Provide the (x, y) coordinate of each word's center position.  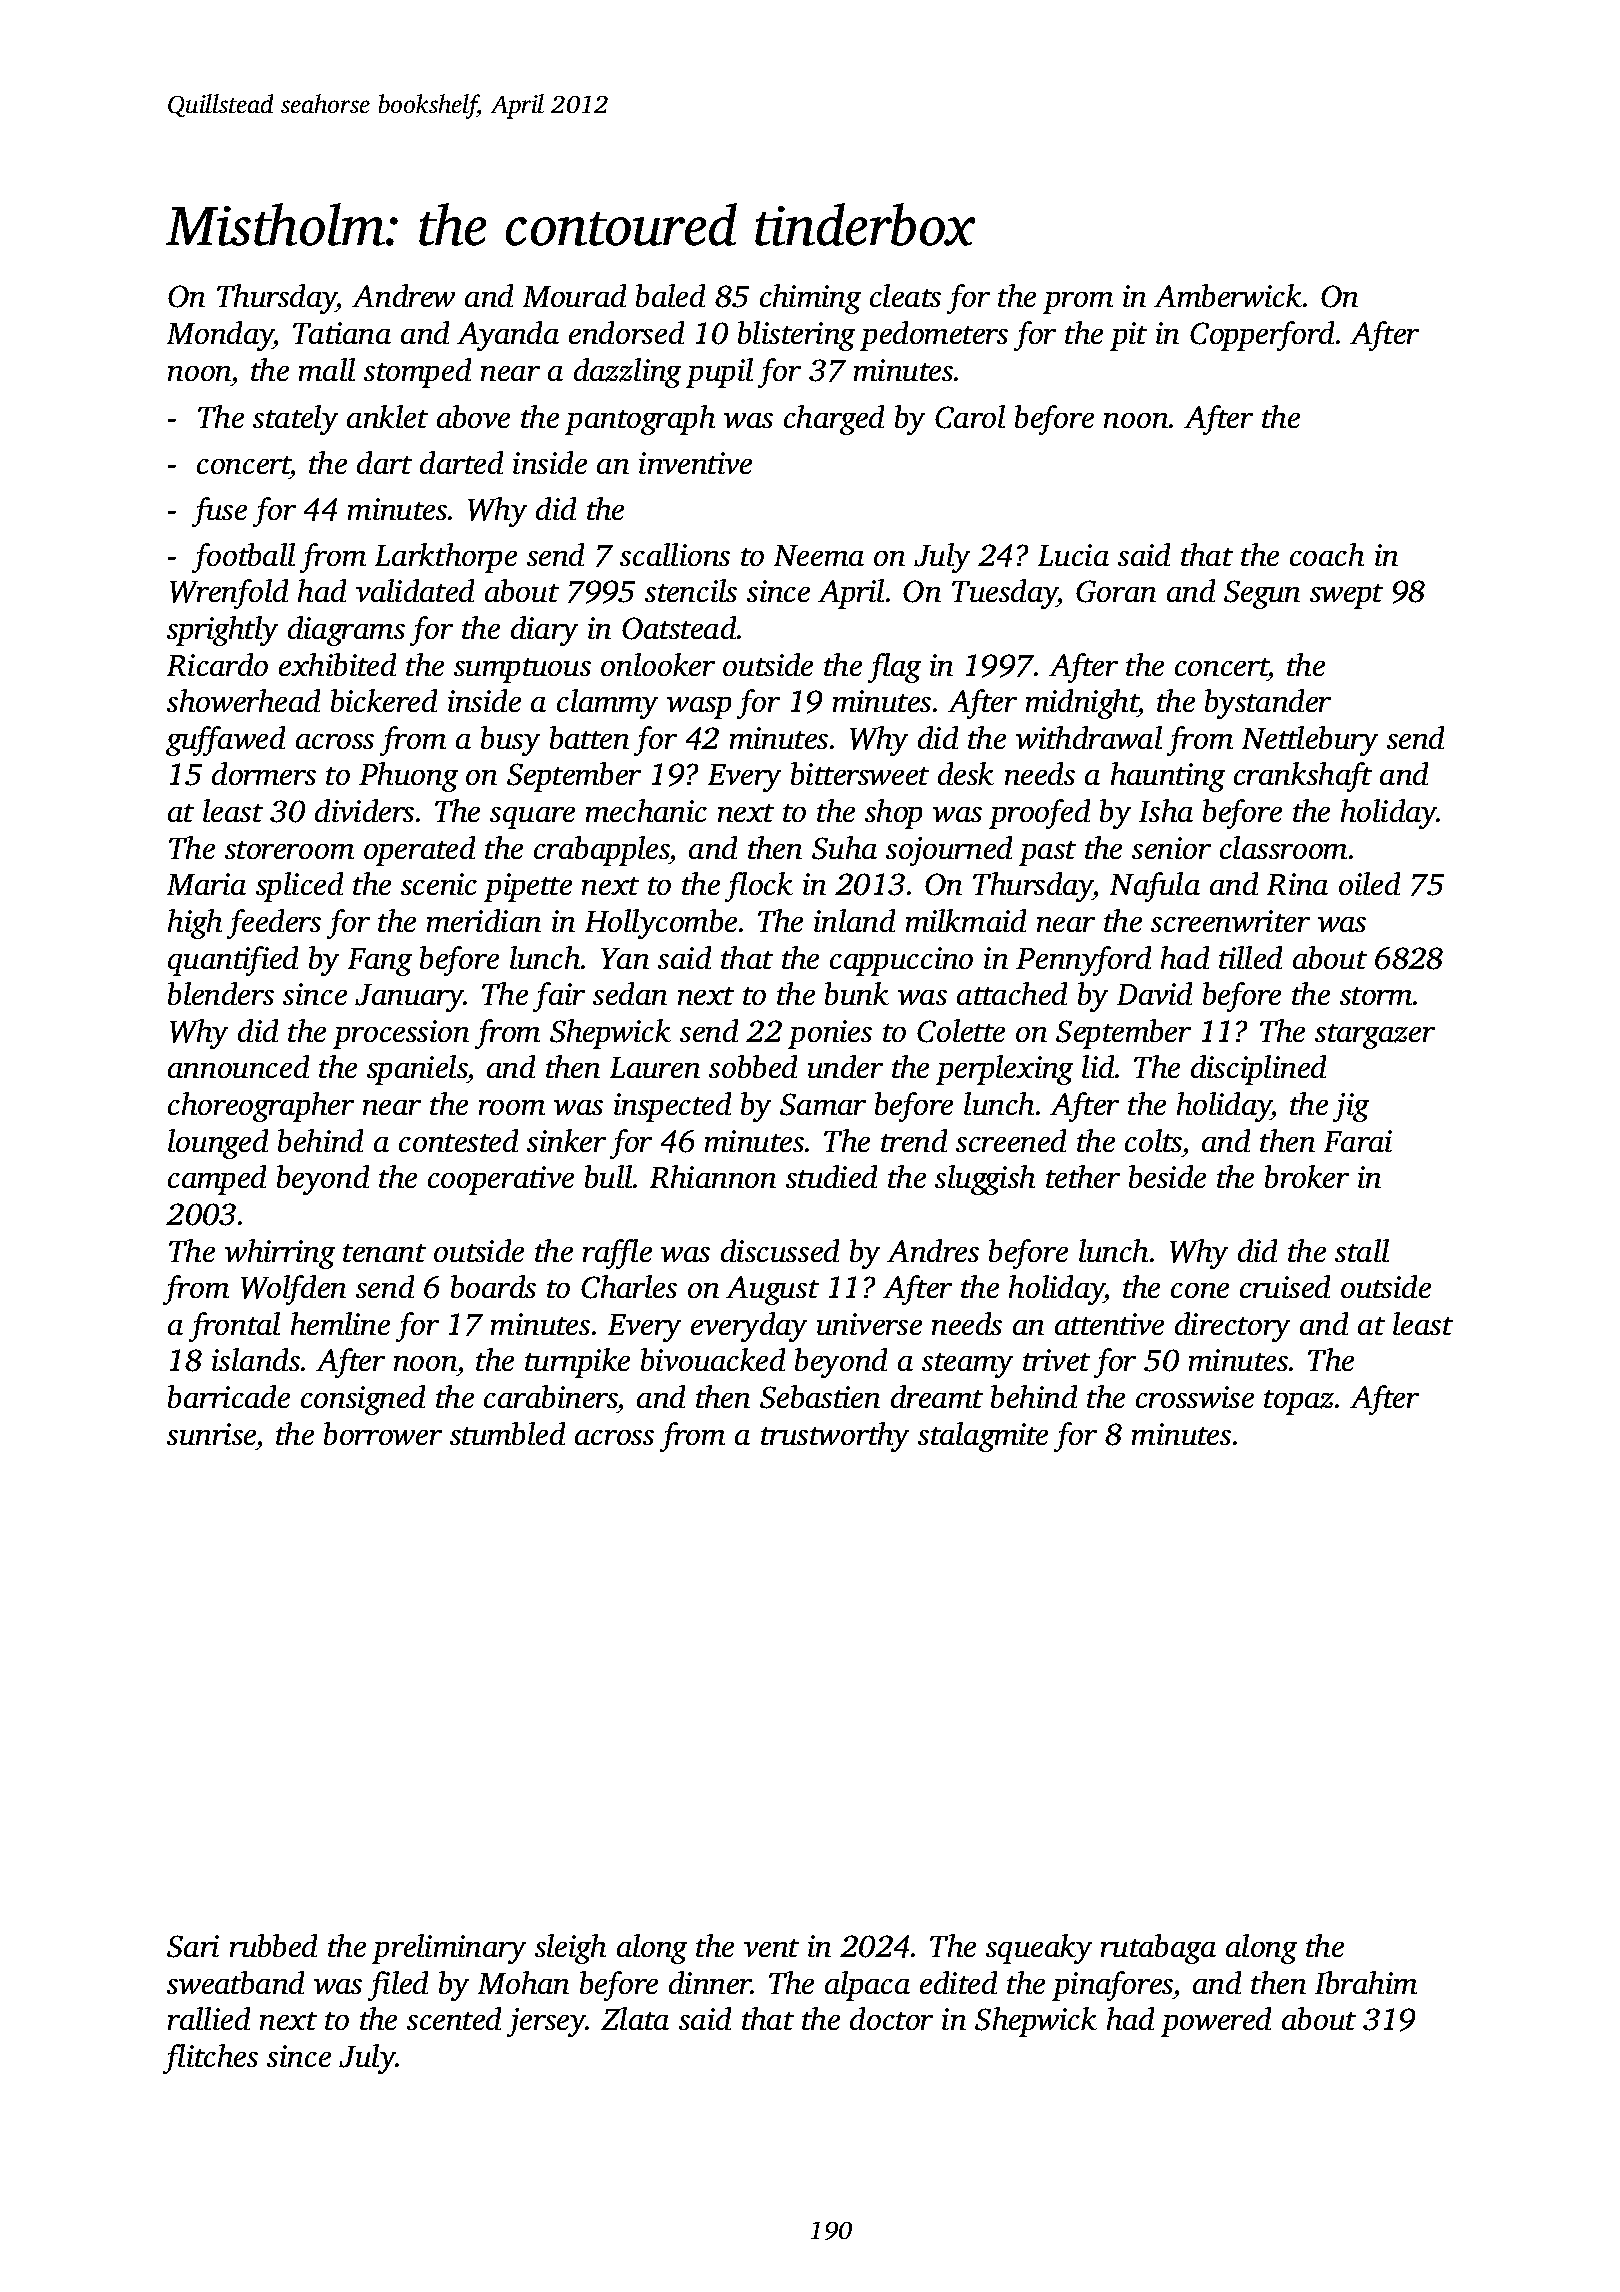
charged (834, 420)
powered (1216, 2022)
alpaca (867, 1986)
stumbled (507, 1433)
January (409, 998)
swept (1346, 596)
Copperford (1262, 336)
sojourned (949, 851)
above (473, 416)
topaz (1299, 1402)
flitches (210, 2059)
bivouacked (713, 1359)
